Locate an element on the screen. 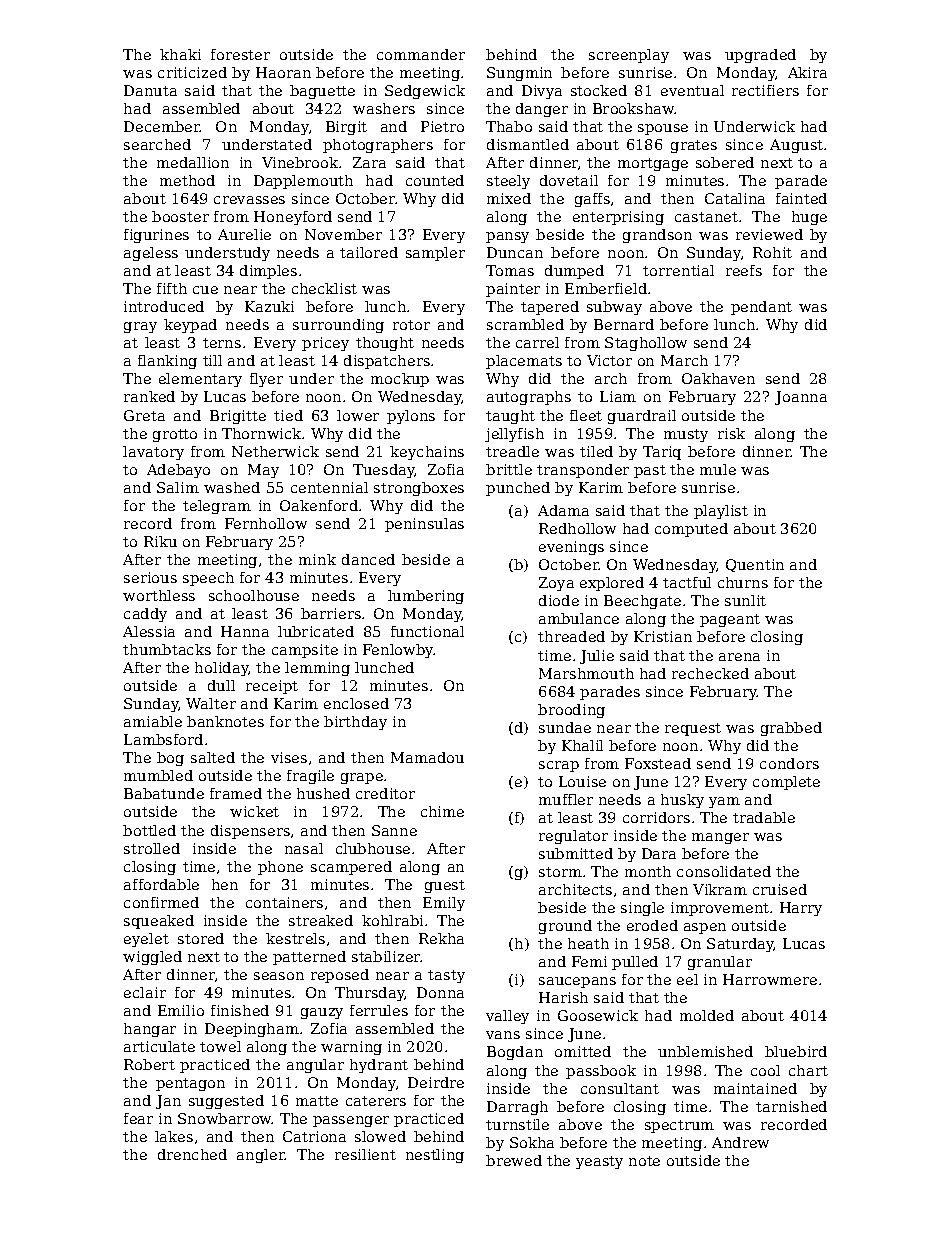  dismantled is located at coordinates (528, 144).
